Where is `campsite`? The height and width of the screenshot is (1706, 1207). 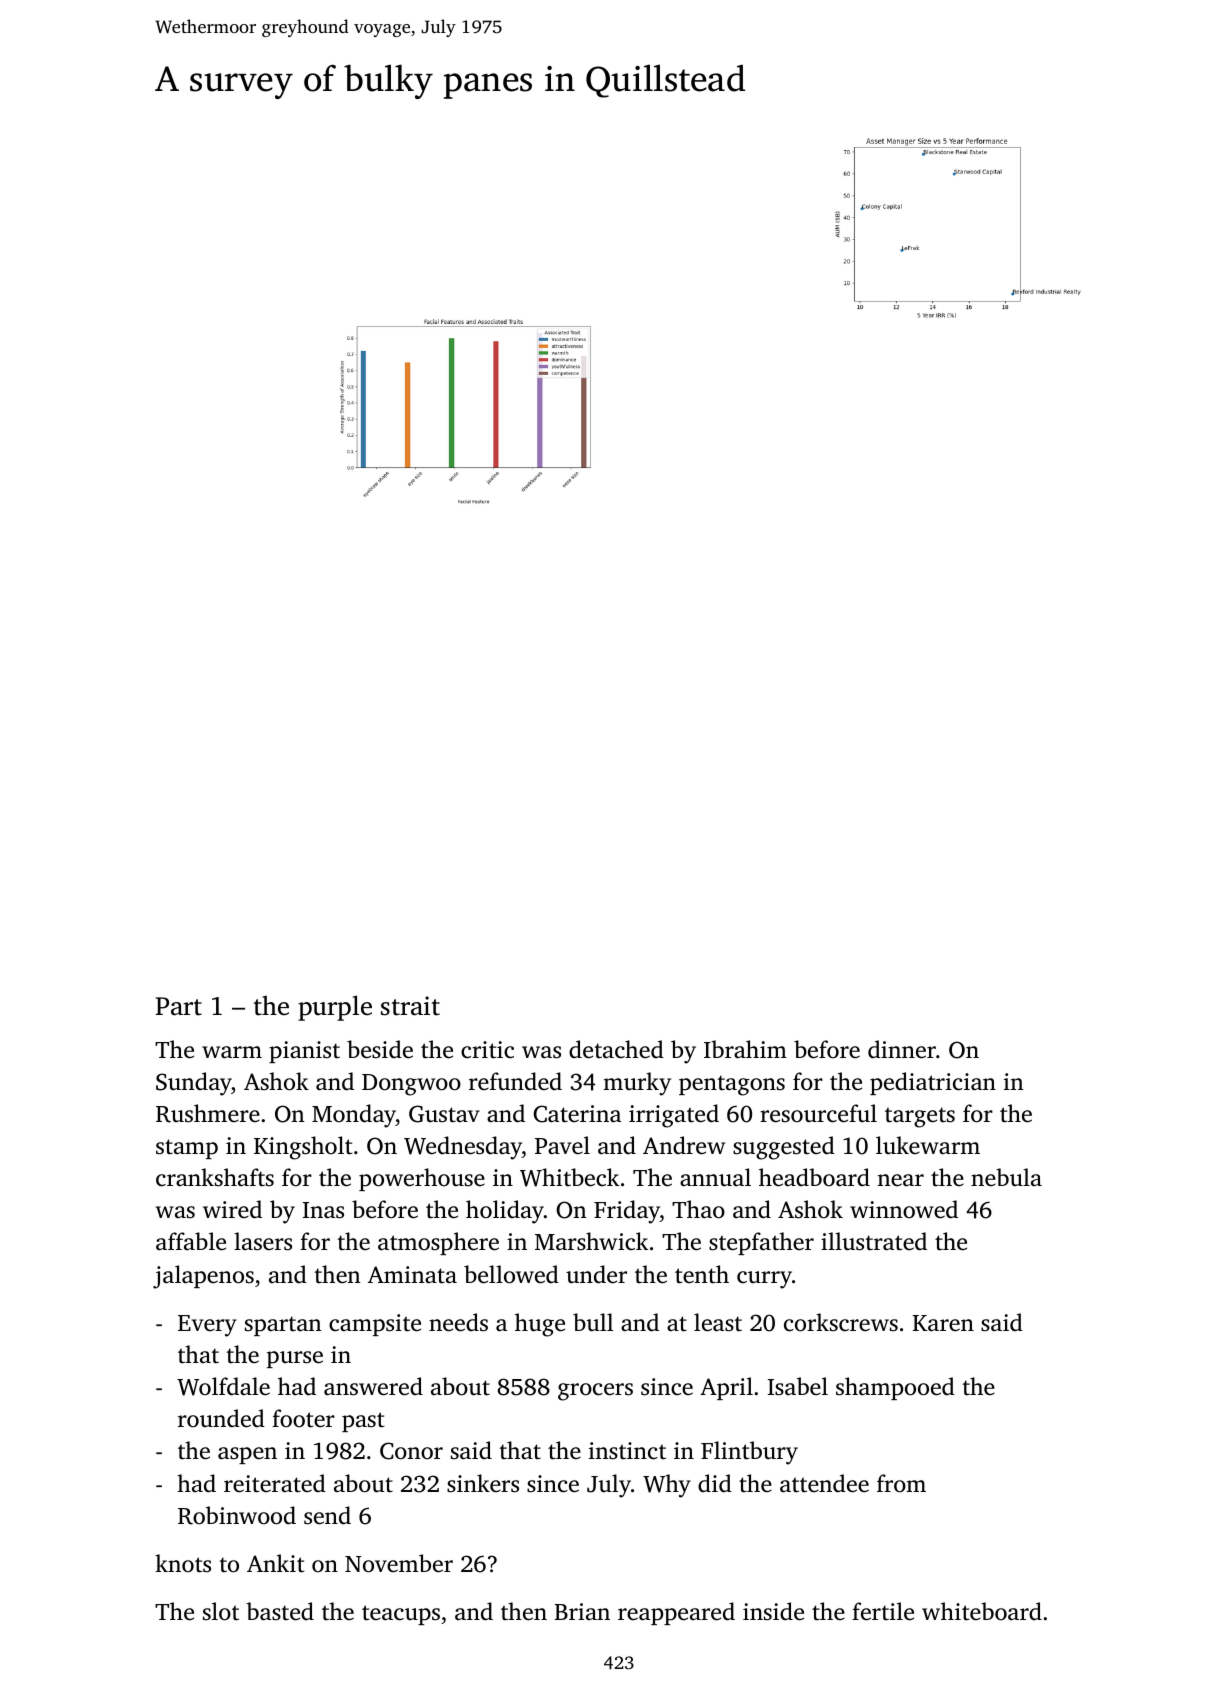
campsite is located at coordinates (375, 1325).
